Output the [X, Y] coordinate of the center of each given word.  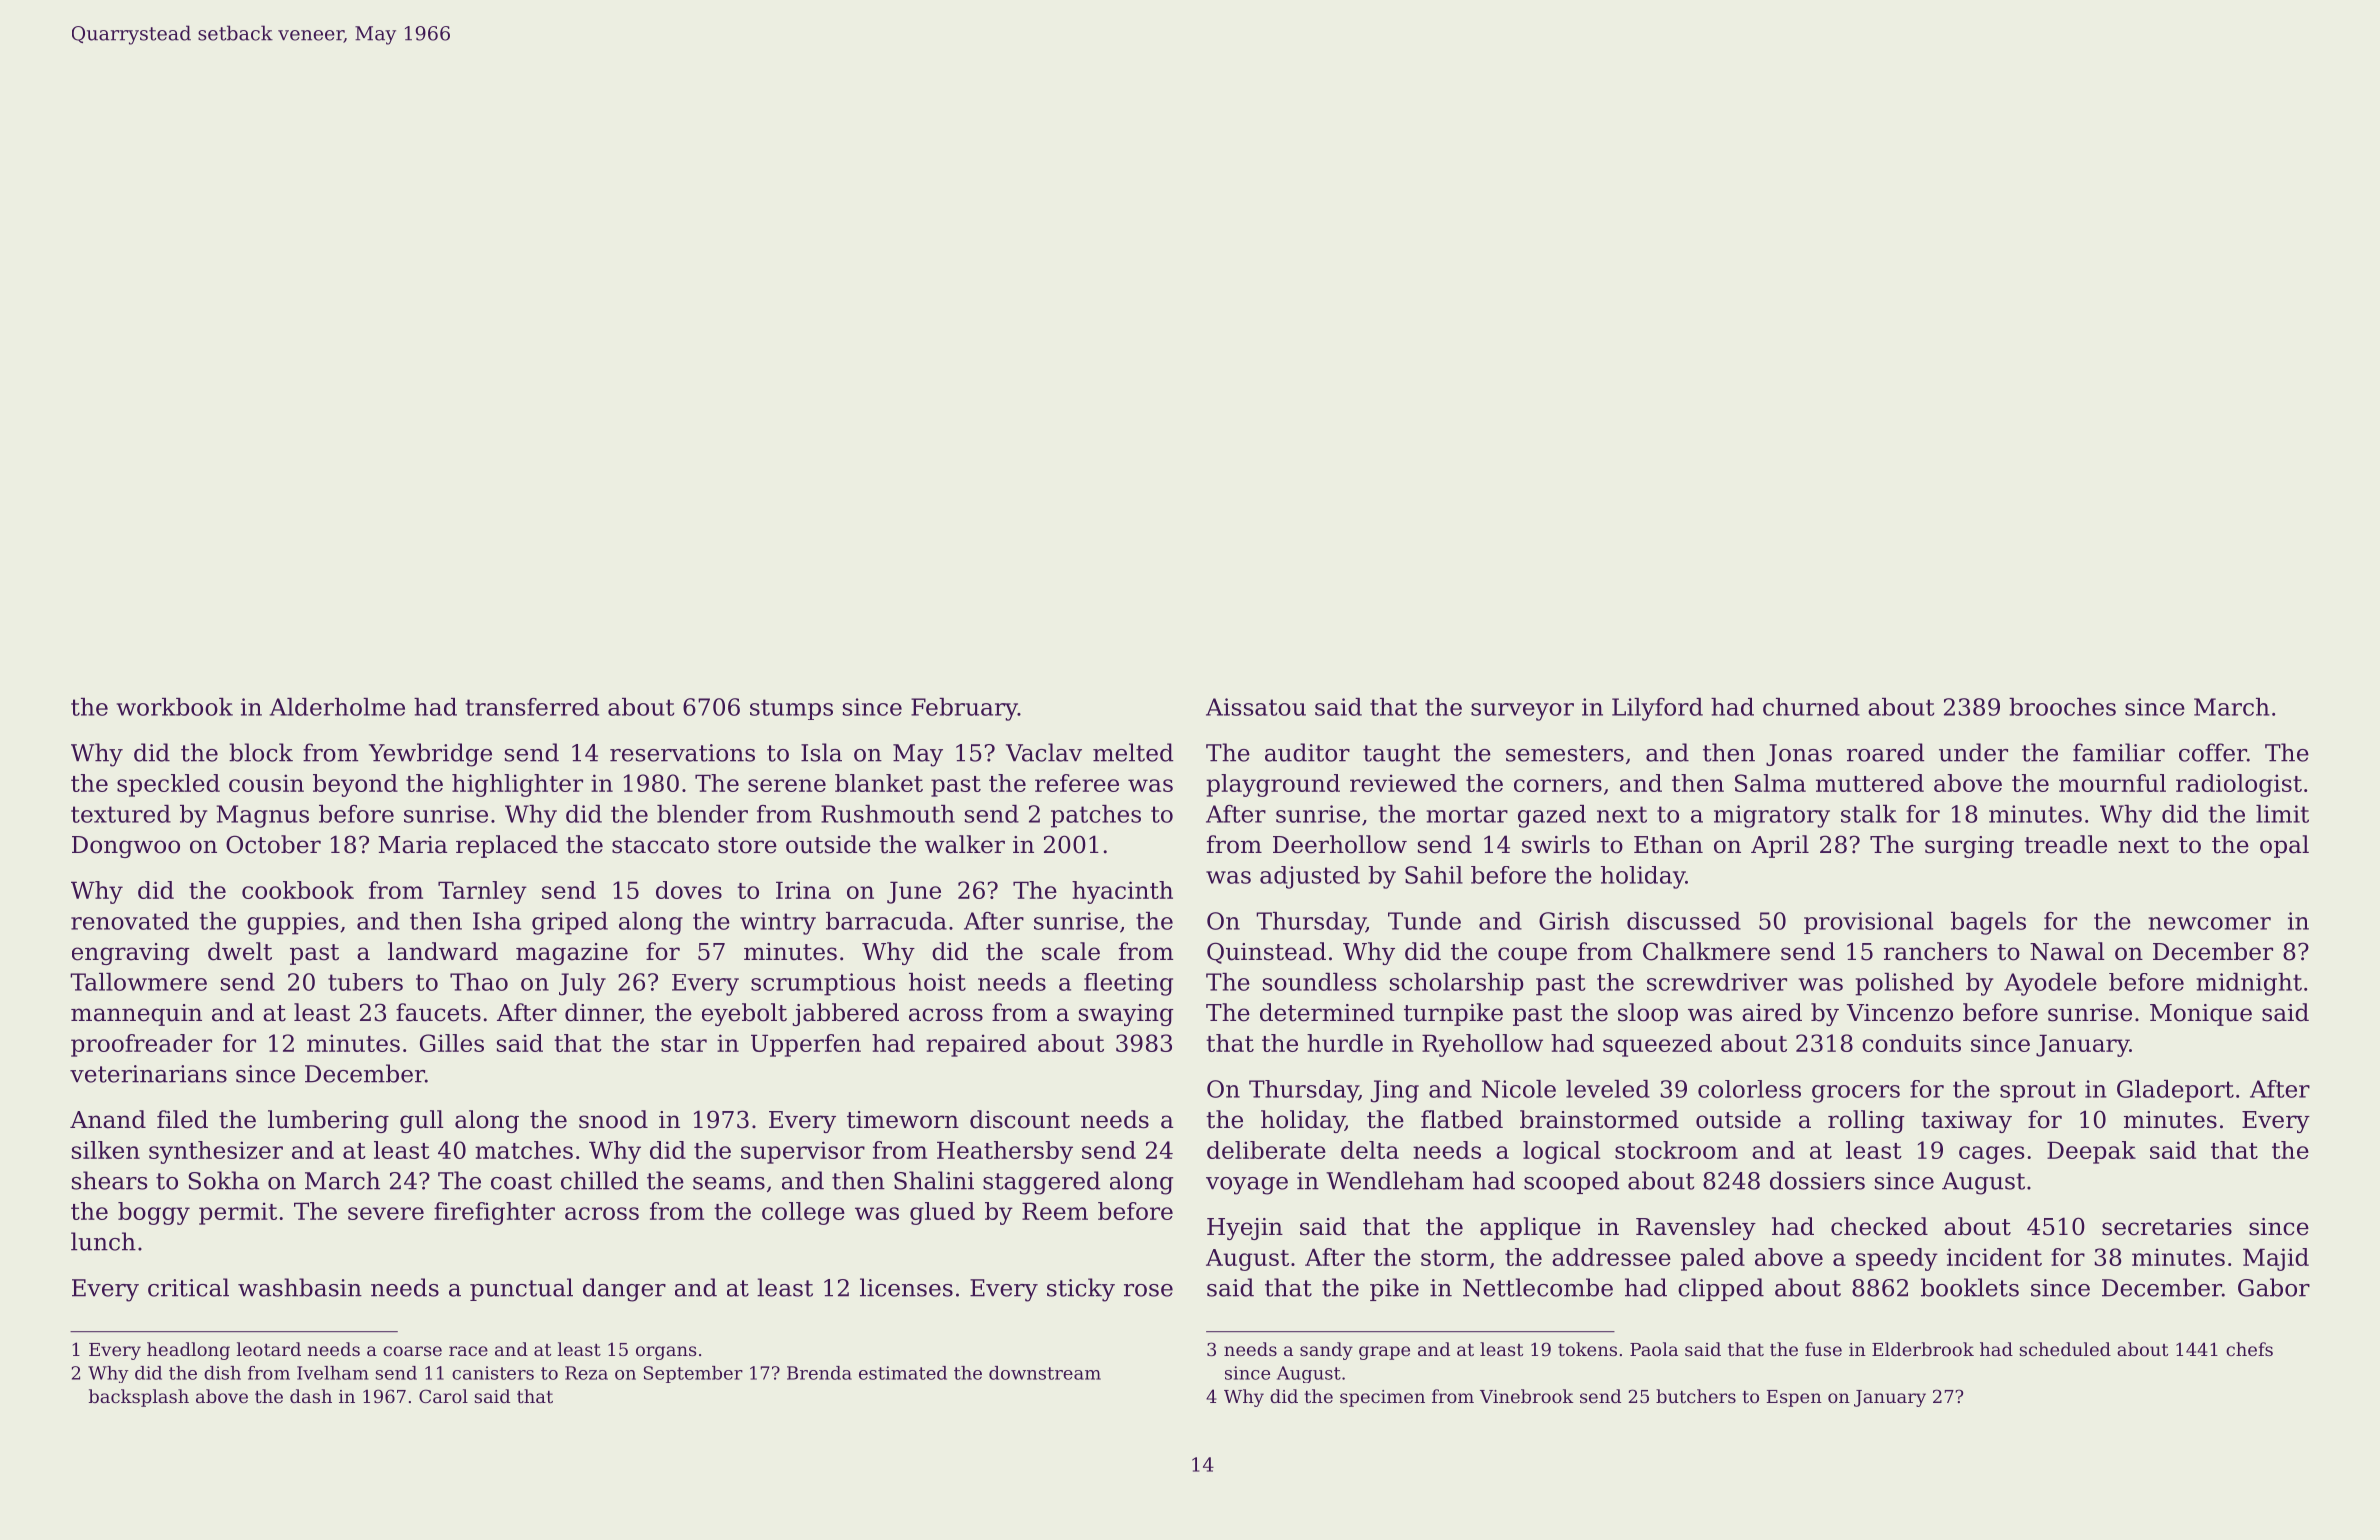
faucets [438, 1012]
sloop [1648, 1014]
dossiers [1817, 1180]
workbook [175, 707]
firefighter [494, 1213]
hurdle [1345, 1043]
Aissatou [1256, 707]
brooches [2062, 707]
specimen [1382, 1398]
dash [311, 1396]
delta [1370, 1150]
